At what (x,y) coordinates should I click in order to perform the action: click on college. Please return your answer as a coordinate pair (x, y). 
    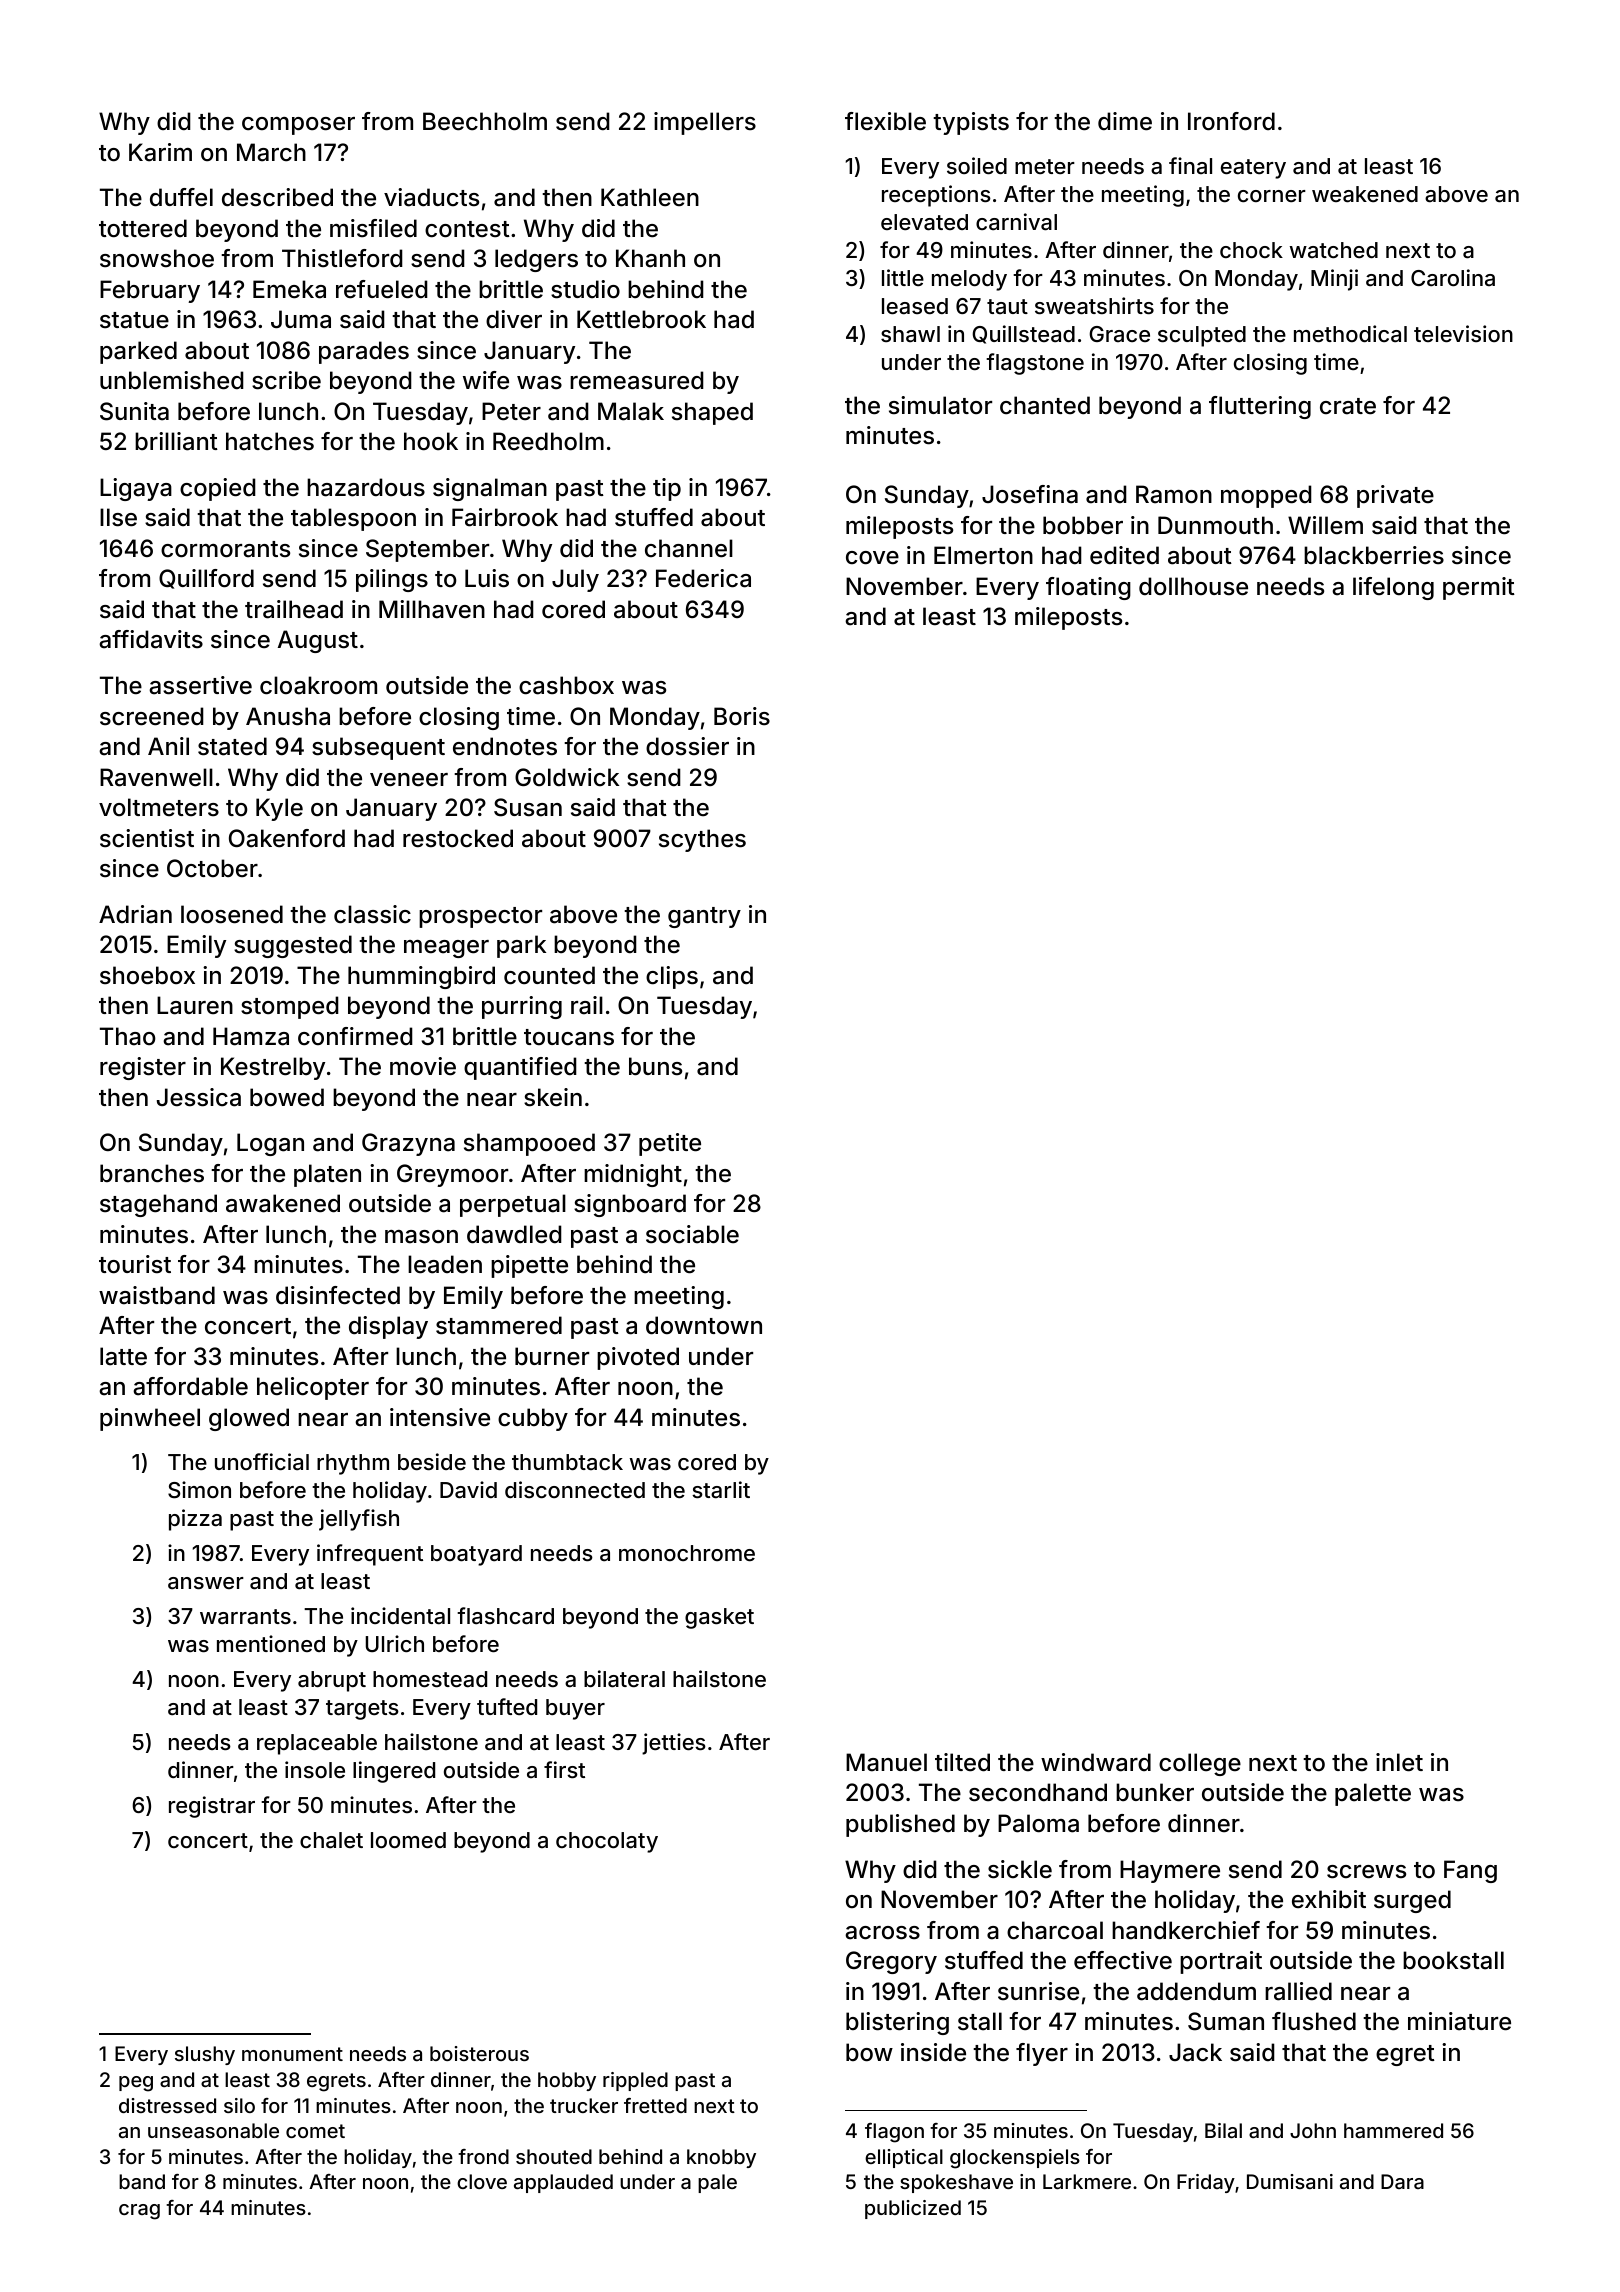
    Looking at the image, I should click on (1200, 1764).
